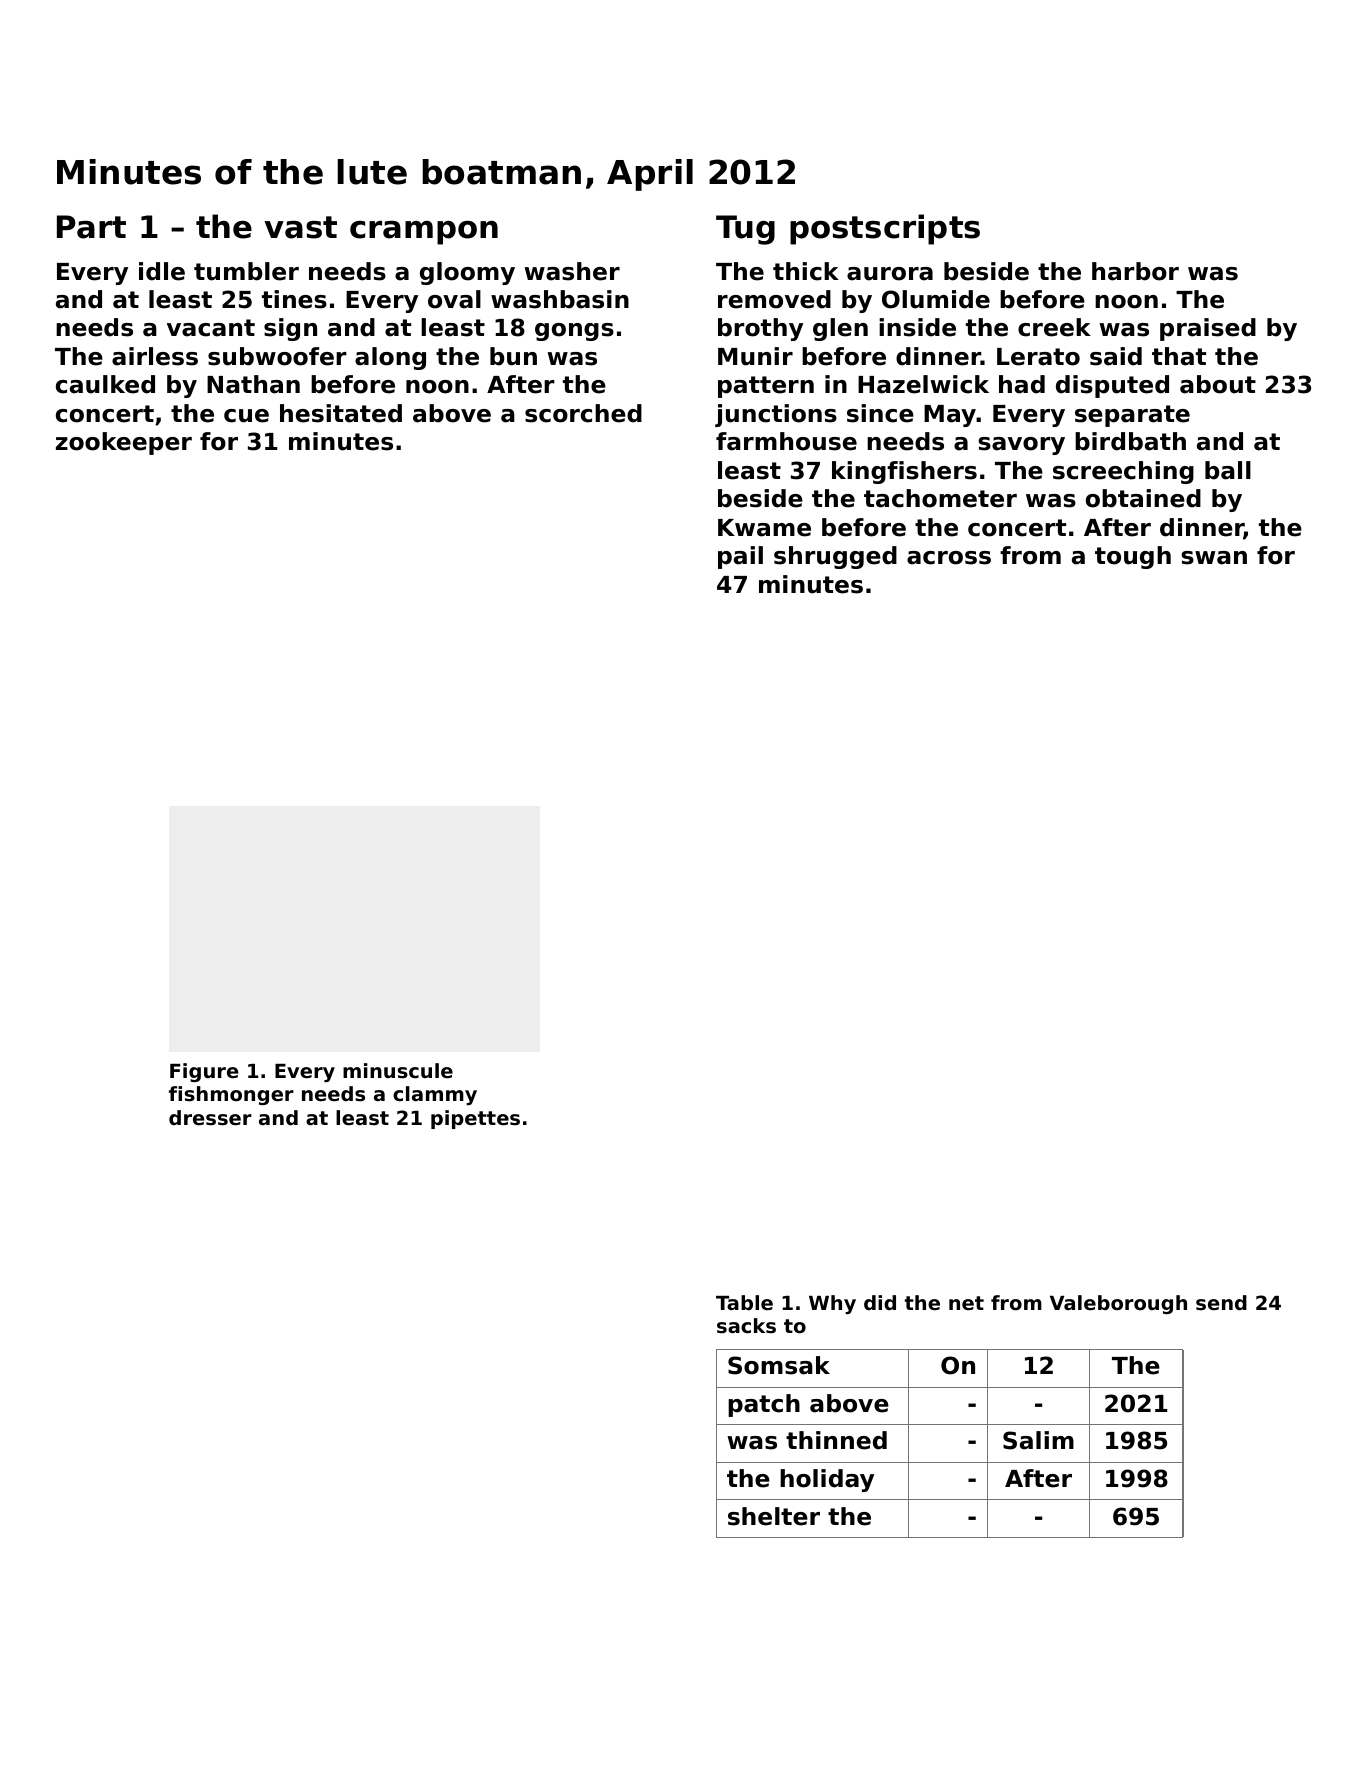  I want to click on send, so click(1221, 1303).
